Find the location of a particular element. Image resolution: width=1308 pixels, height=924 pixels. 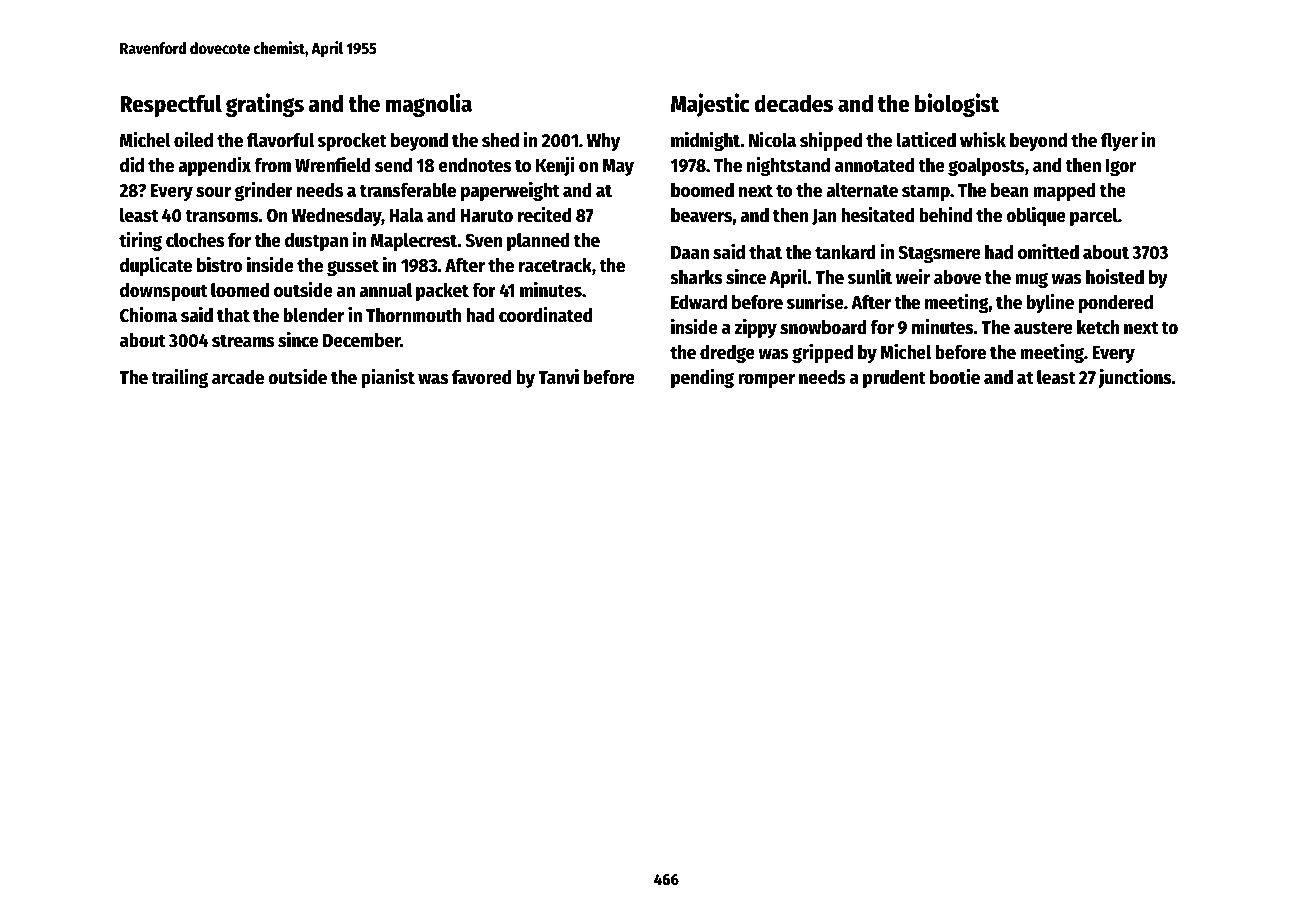

planned is located at coordinates (538, 242).
